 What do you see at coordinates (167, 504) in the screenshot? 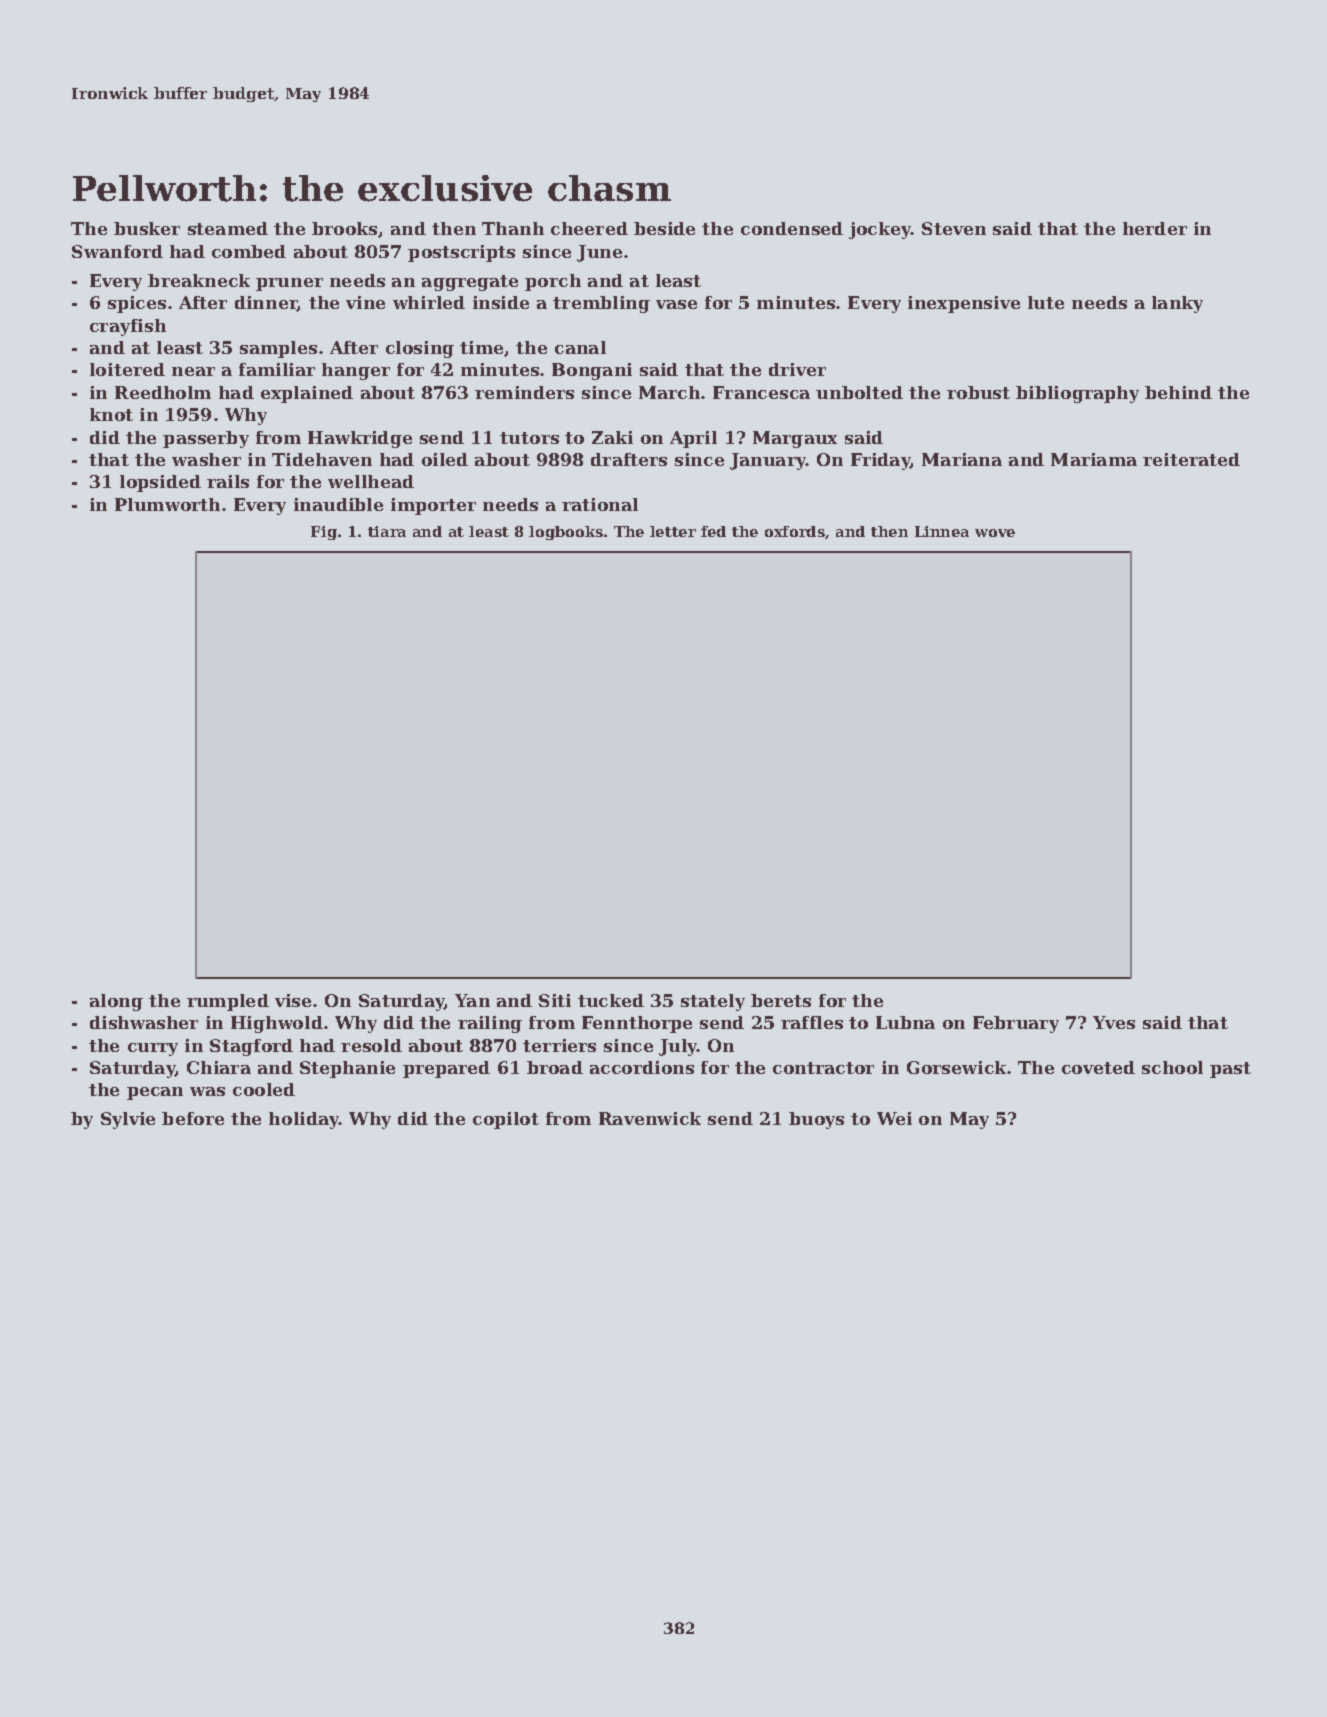
I see `Plumworth` at bounding box center [167, 504].
